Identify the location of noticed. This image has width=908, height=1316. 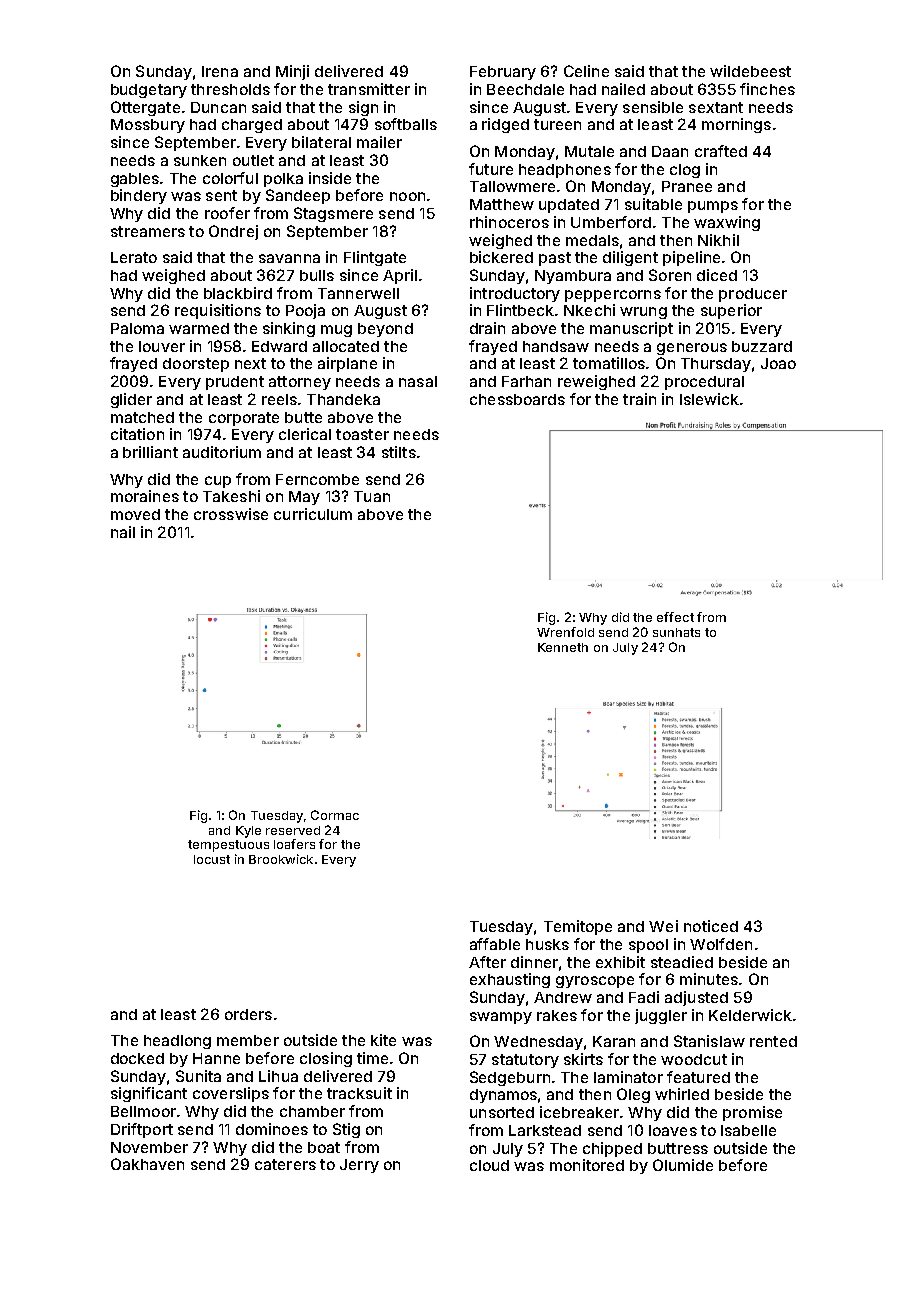
(711, 926).
